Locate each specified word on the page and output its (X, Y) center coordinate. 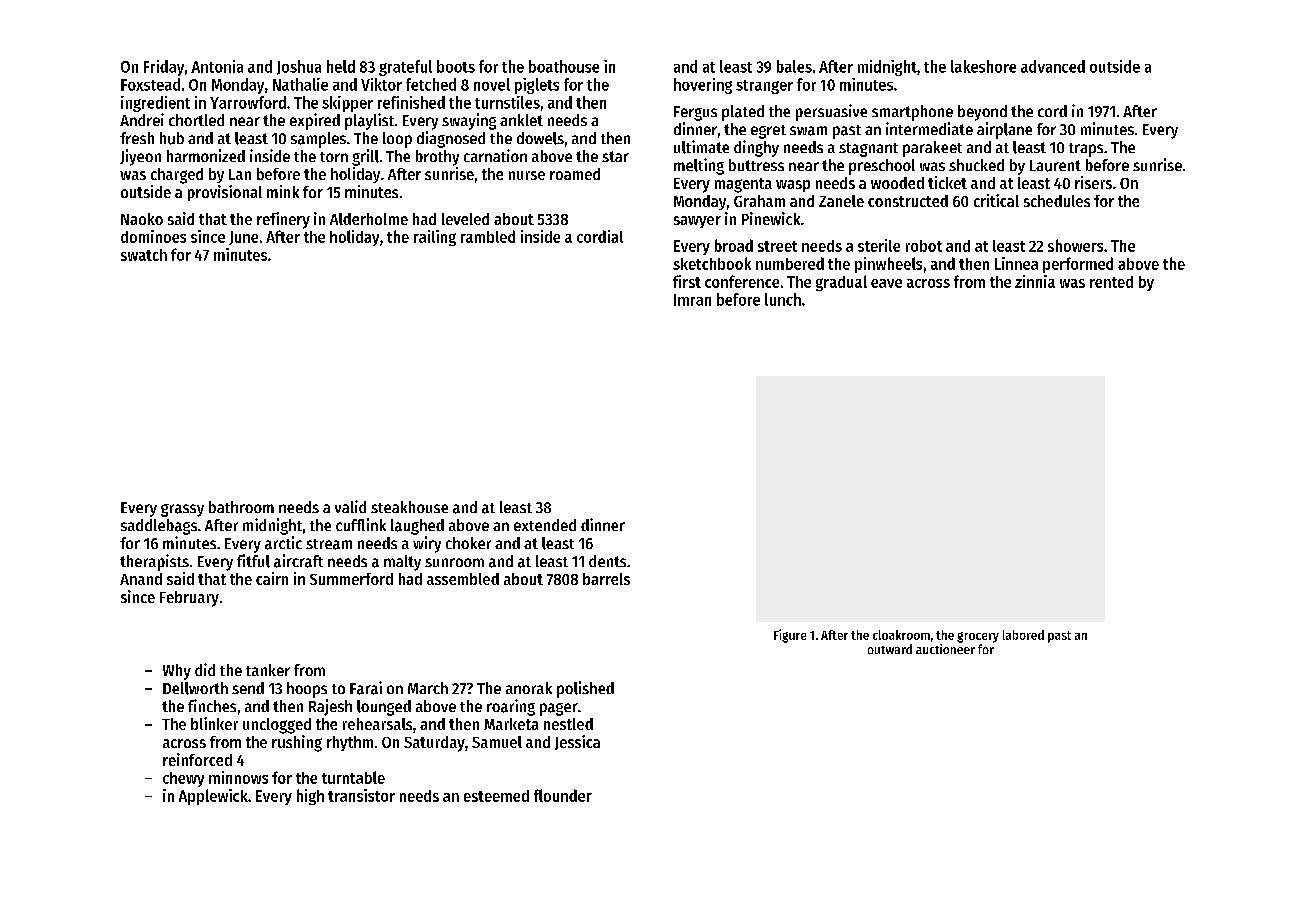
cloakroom (901, 635)
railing (435, 238)
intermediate (929, 128)
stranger (764, 87)
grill (365, 157)
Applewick (213, 797)
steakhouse (409, 507)
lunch (783, 299)
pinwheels (888, 265)
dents (607, 561)
